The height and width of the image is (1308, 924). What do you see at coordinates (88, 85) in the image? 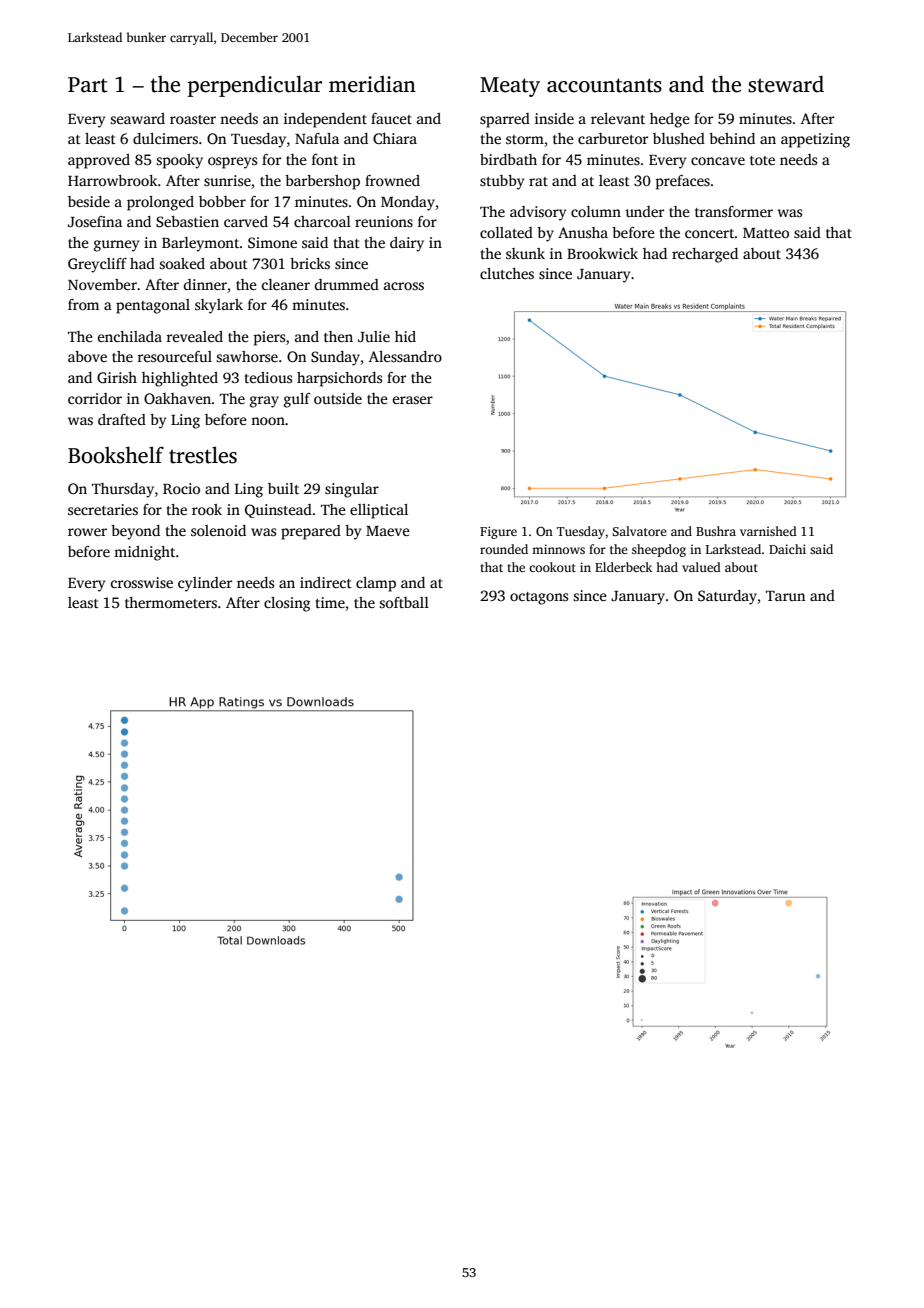
I see `Part` at bounding box center [88, 85].
